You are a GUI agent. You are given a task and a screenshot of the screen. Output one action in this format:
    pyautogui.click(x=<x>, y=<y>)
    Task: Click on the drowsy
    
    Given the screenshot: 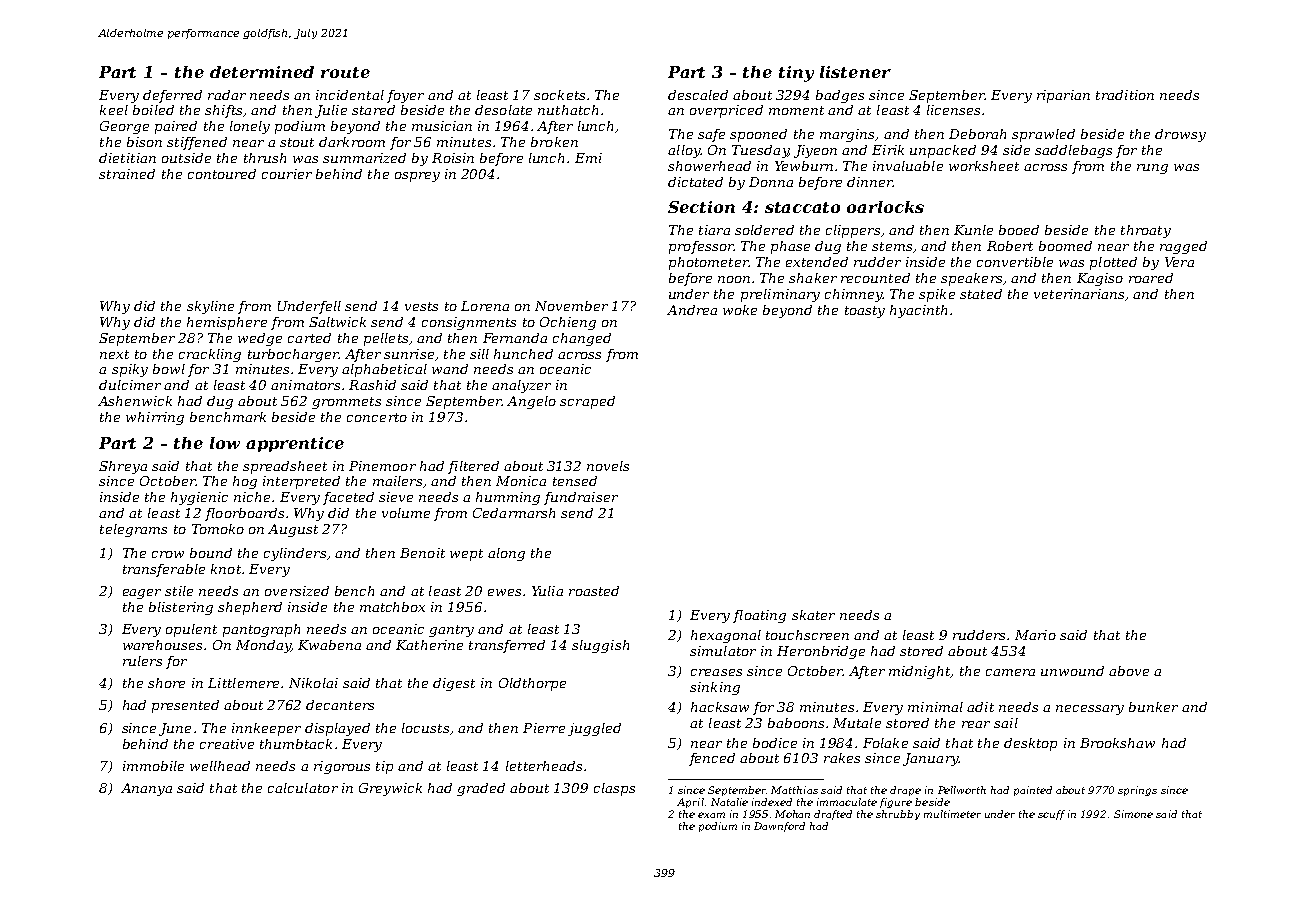 What is the action you would take?
    pyautogui.click(x=1180, y=135)
